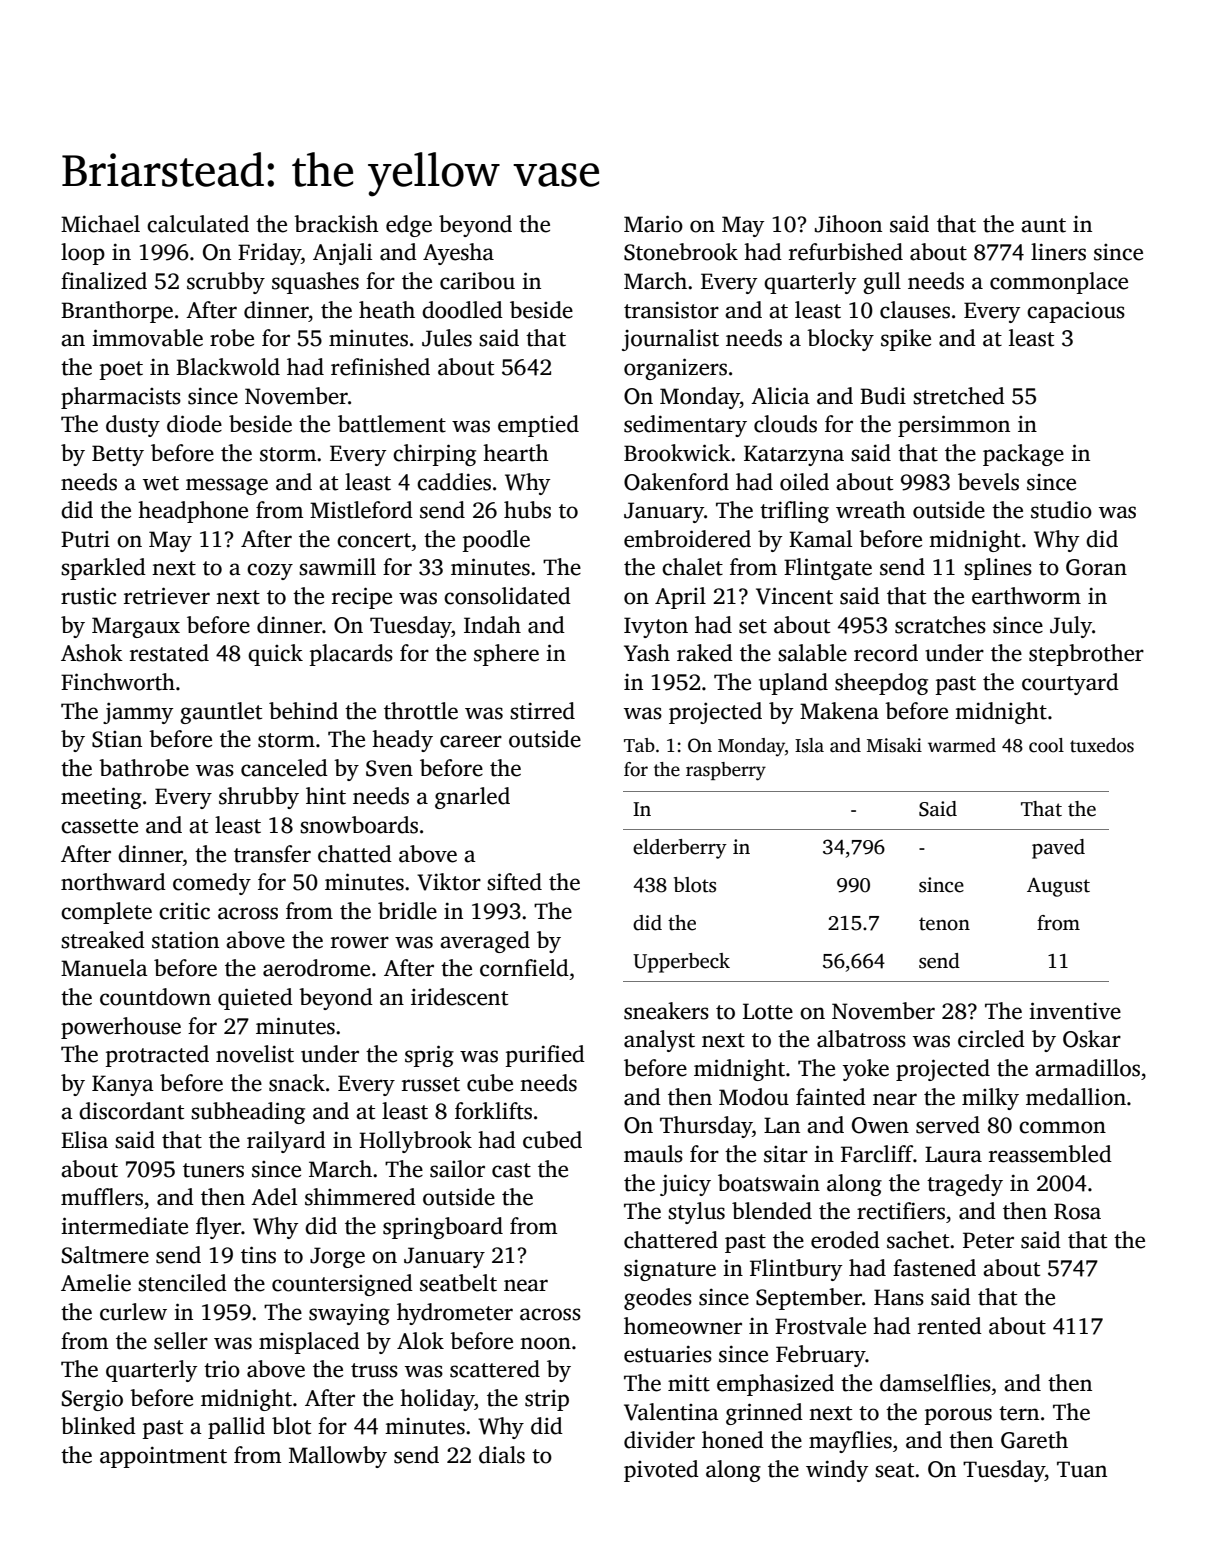 Image resolution: width=1209 pixels, height=1565 pixels. I want to click on Mario, so click(653, 224).
